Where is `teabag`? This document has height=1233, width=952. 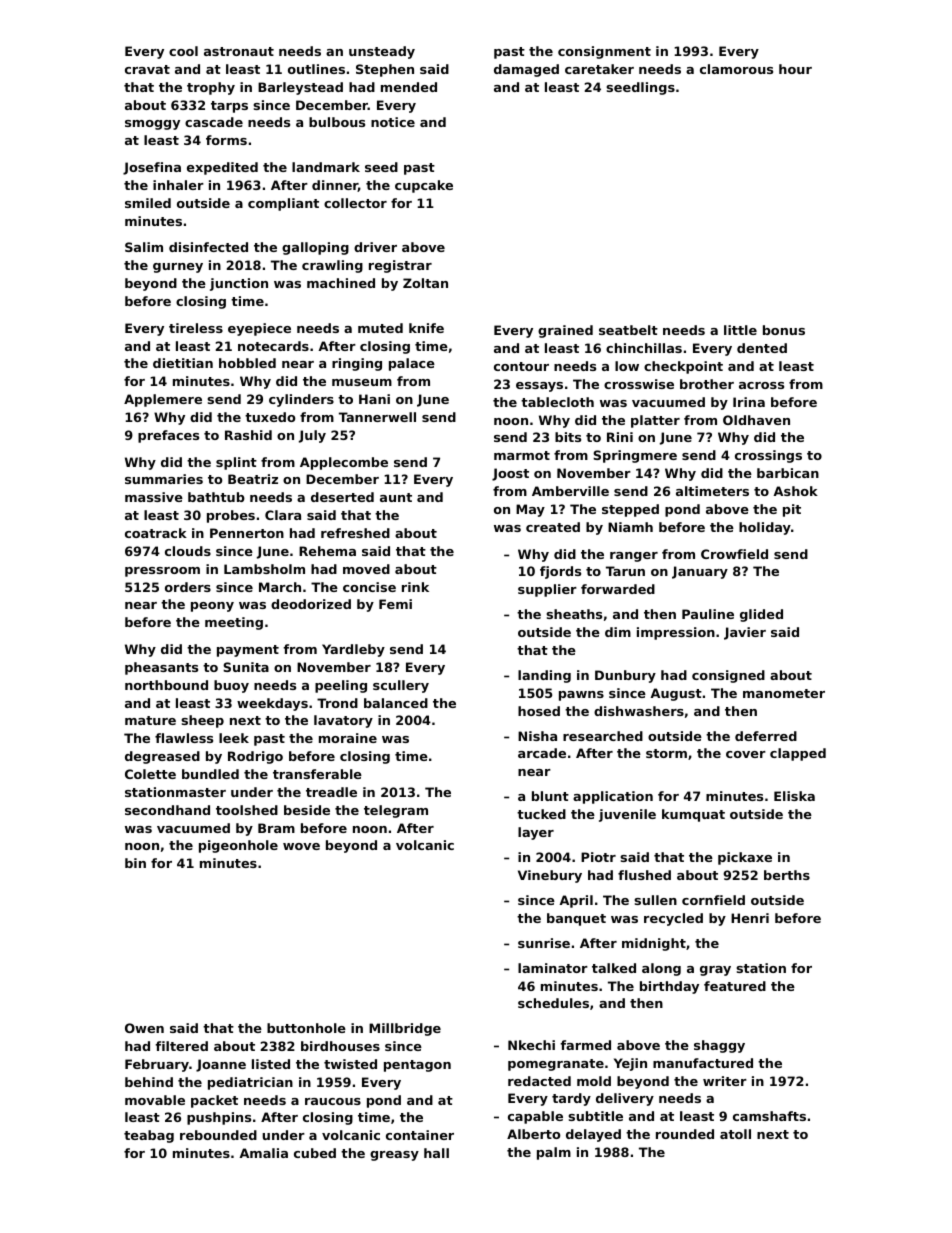
teabag is located at coordinates (149, 1136).
